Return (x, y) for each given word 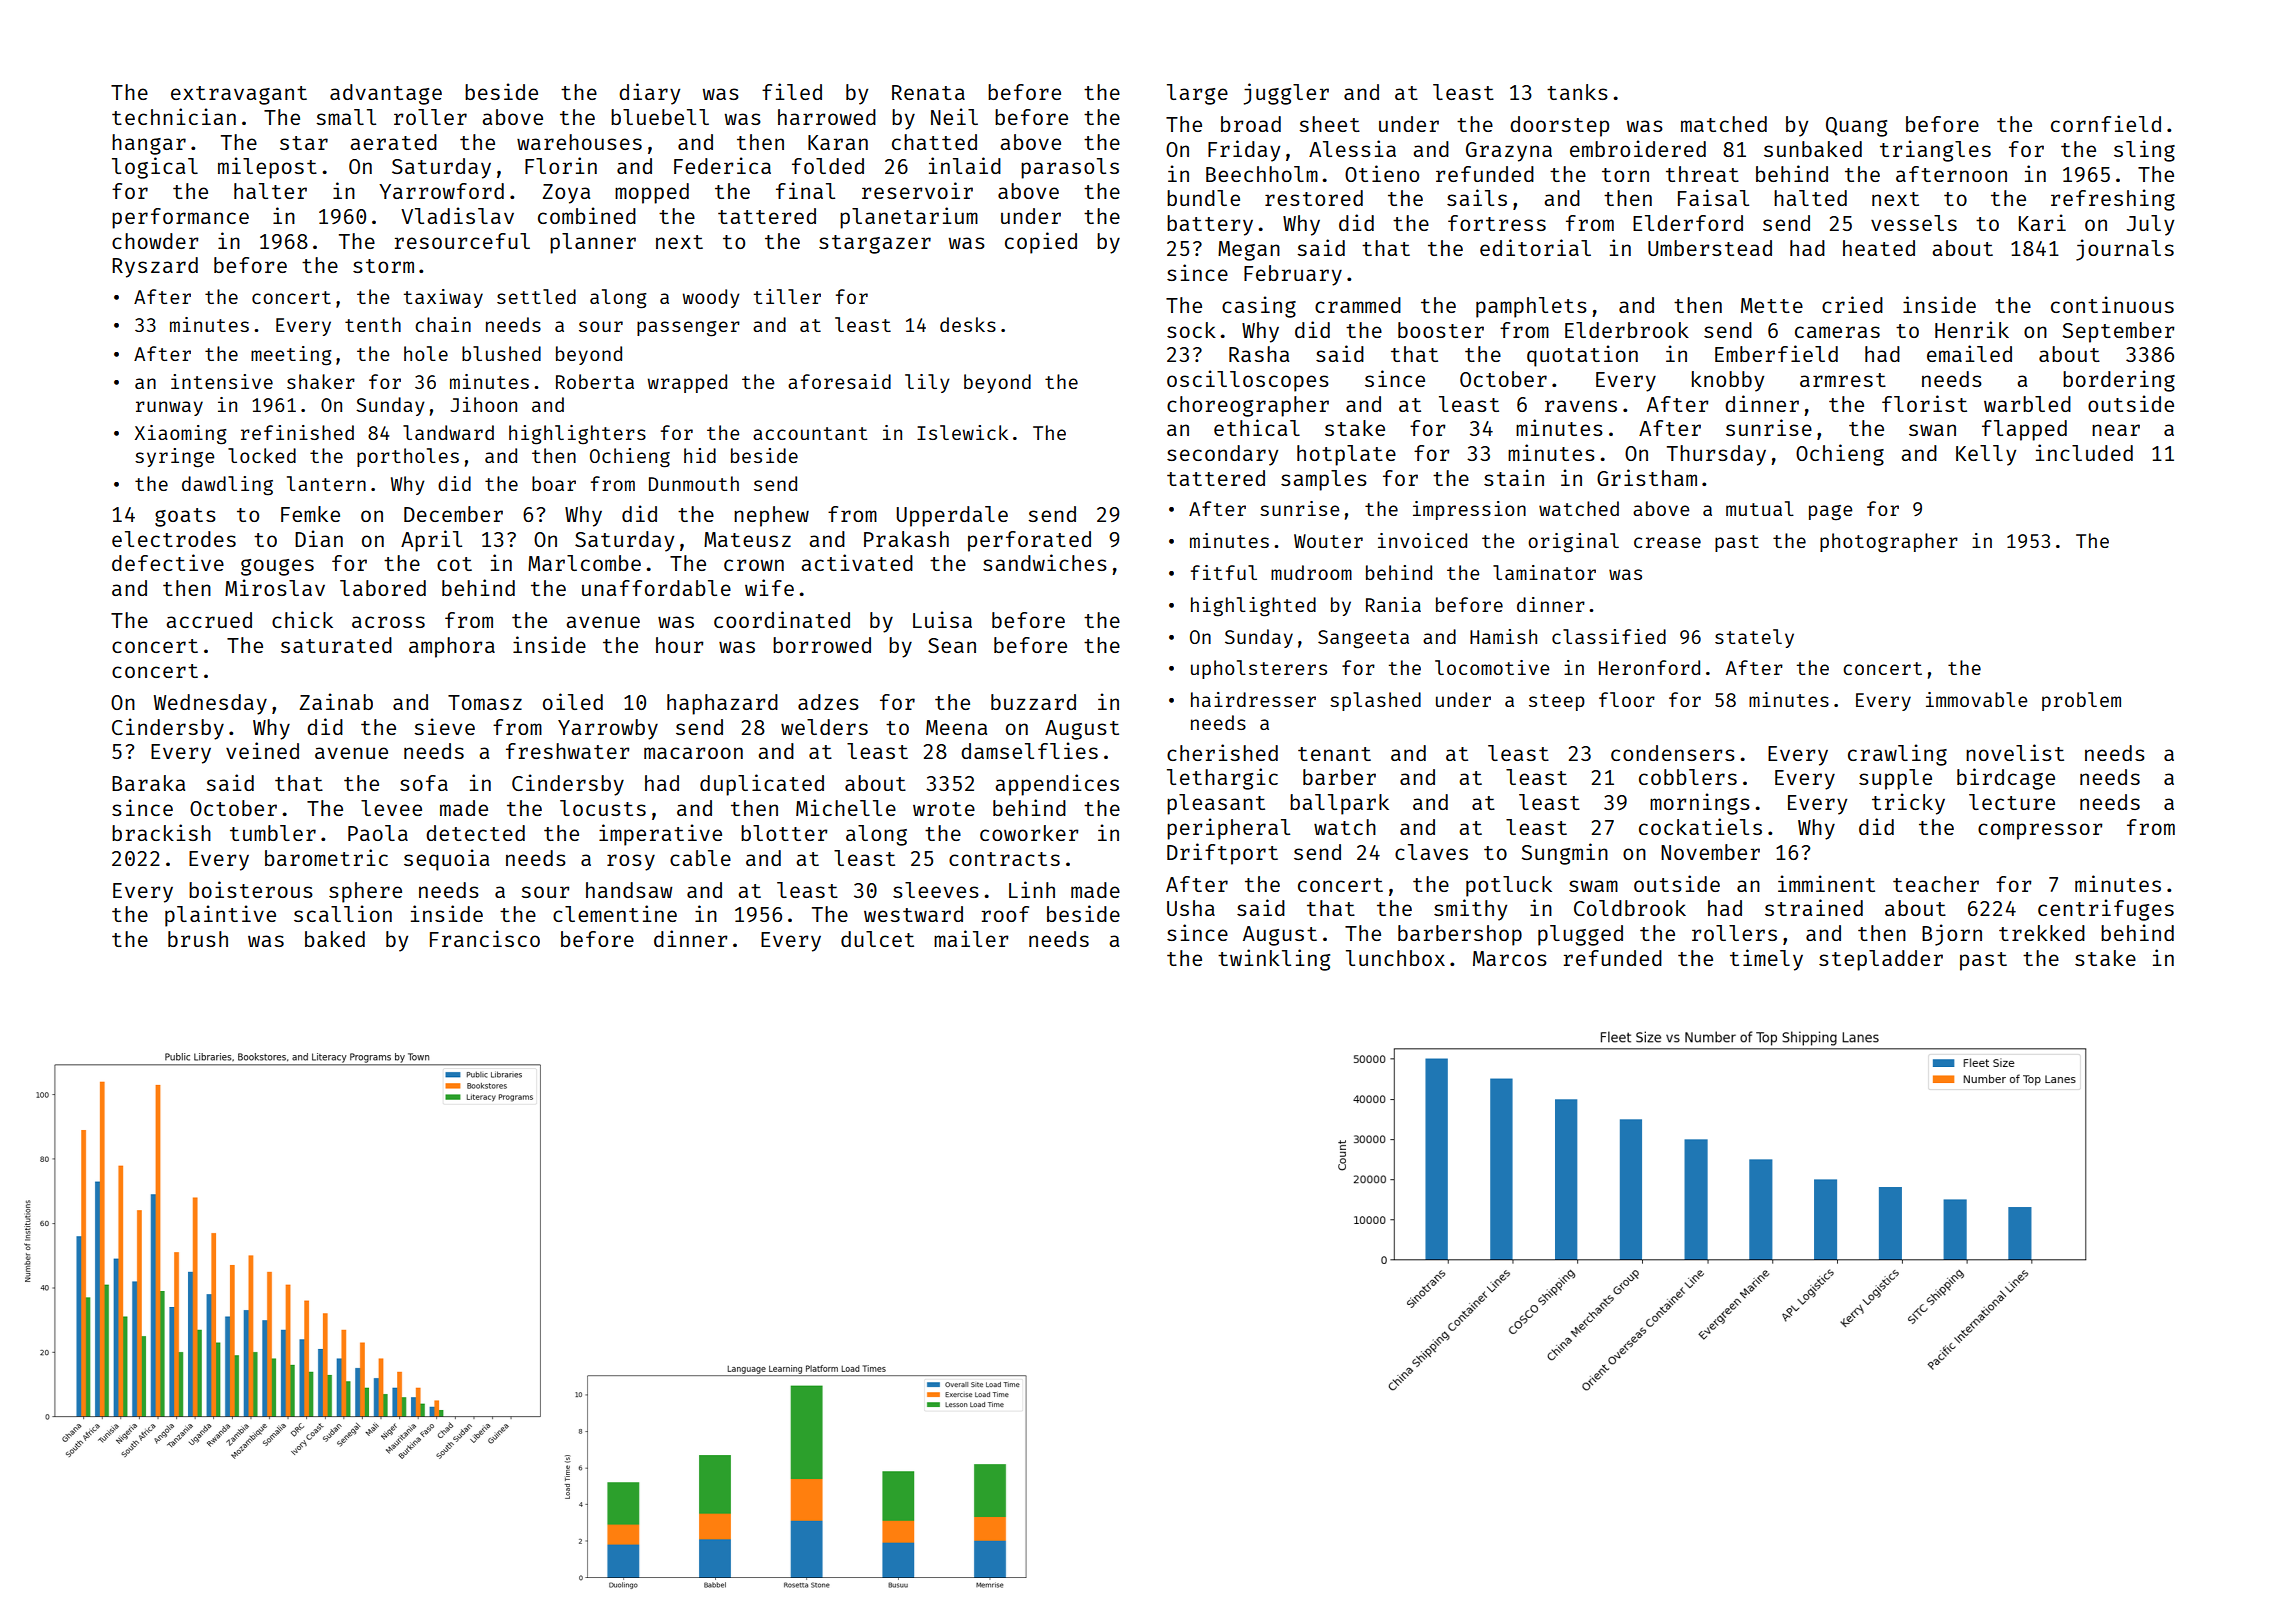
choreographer (1248, 406)
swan (1932, 430)
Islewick (962, 432)
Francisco (485, 938)
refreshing (2113, 200)
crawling (1897, 755)
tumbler (273, 833)
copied (1041, 243)
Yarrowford (441, 191)
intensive (222, 381)
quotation (1582, 356)
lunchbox (1395, 958)
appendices (1057, 785)
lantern (326, 483)
